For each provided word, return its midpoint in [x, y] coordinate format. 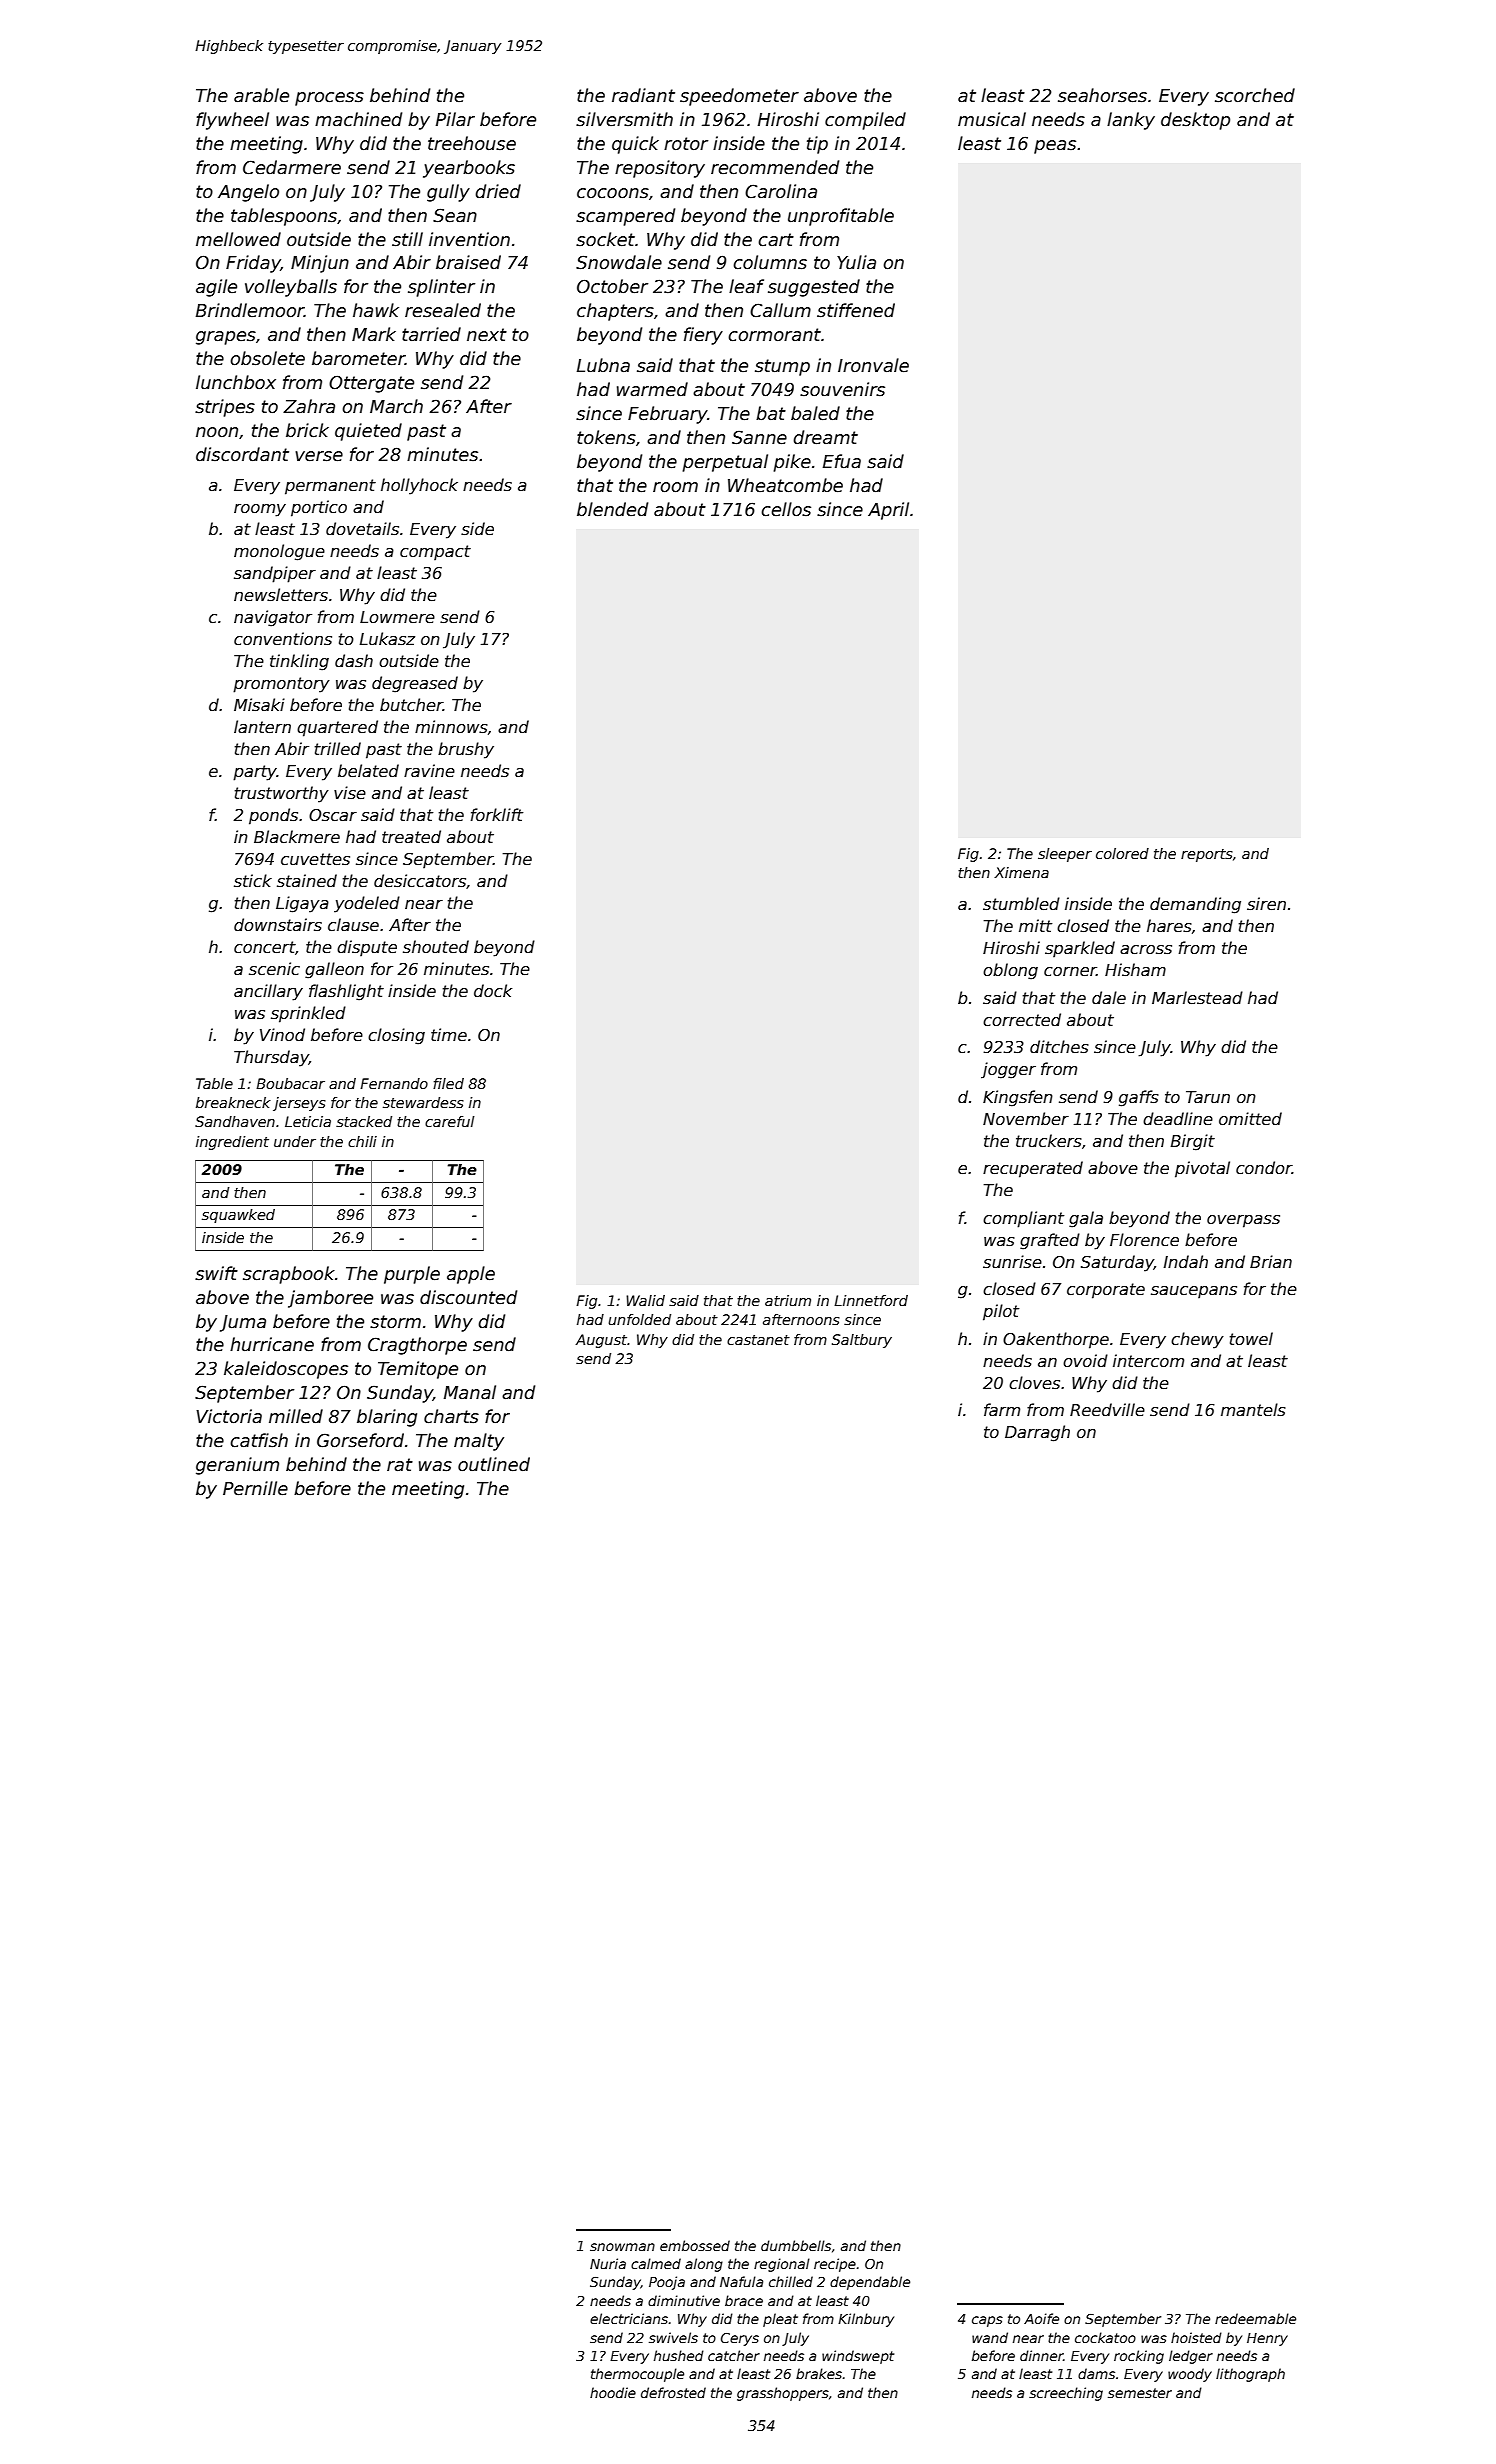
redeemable [1255, 2318]
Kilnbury [866, 2320]
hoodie [613, 2392]
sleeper [1065, 855]
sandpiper [275, 574]
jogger [1008, 1070]
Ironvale [873, 365]
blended [612, 509]
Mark [374, 334]
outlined [494, 1464]
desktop [1195, 121]
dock [493, 990]
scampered [625, 217]
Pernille [255, 1488]
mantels [1253, 1410]
